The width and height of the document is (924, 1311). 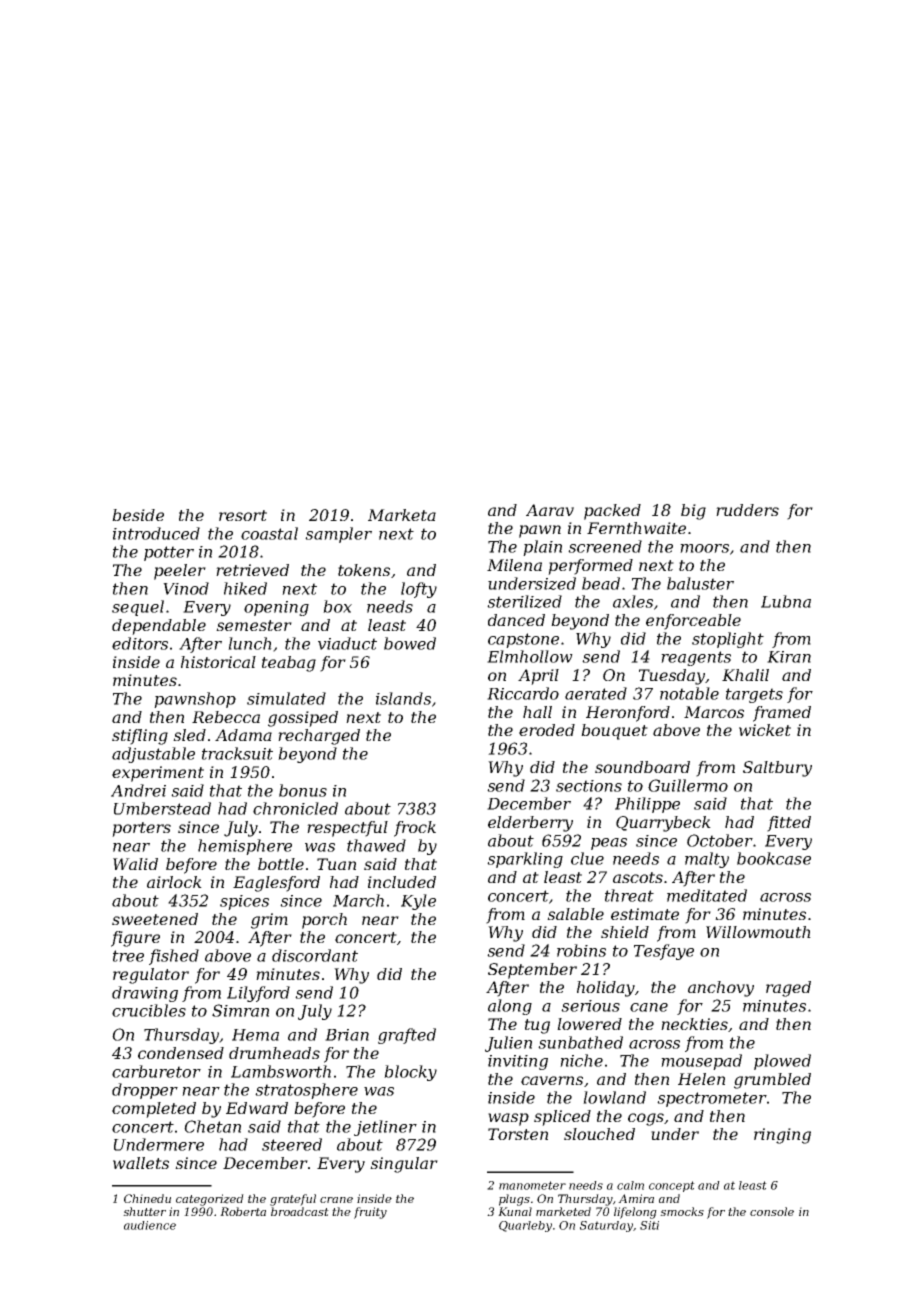 What do you see at coordinates (269, 921) in the document?
I see `grim` at bounding box center [269, 921].
